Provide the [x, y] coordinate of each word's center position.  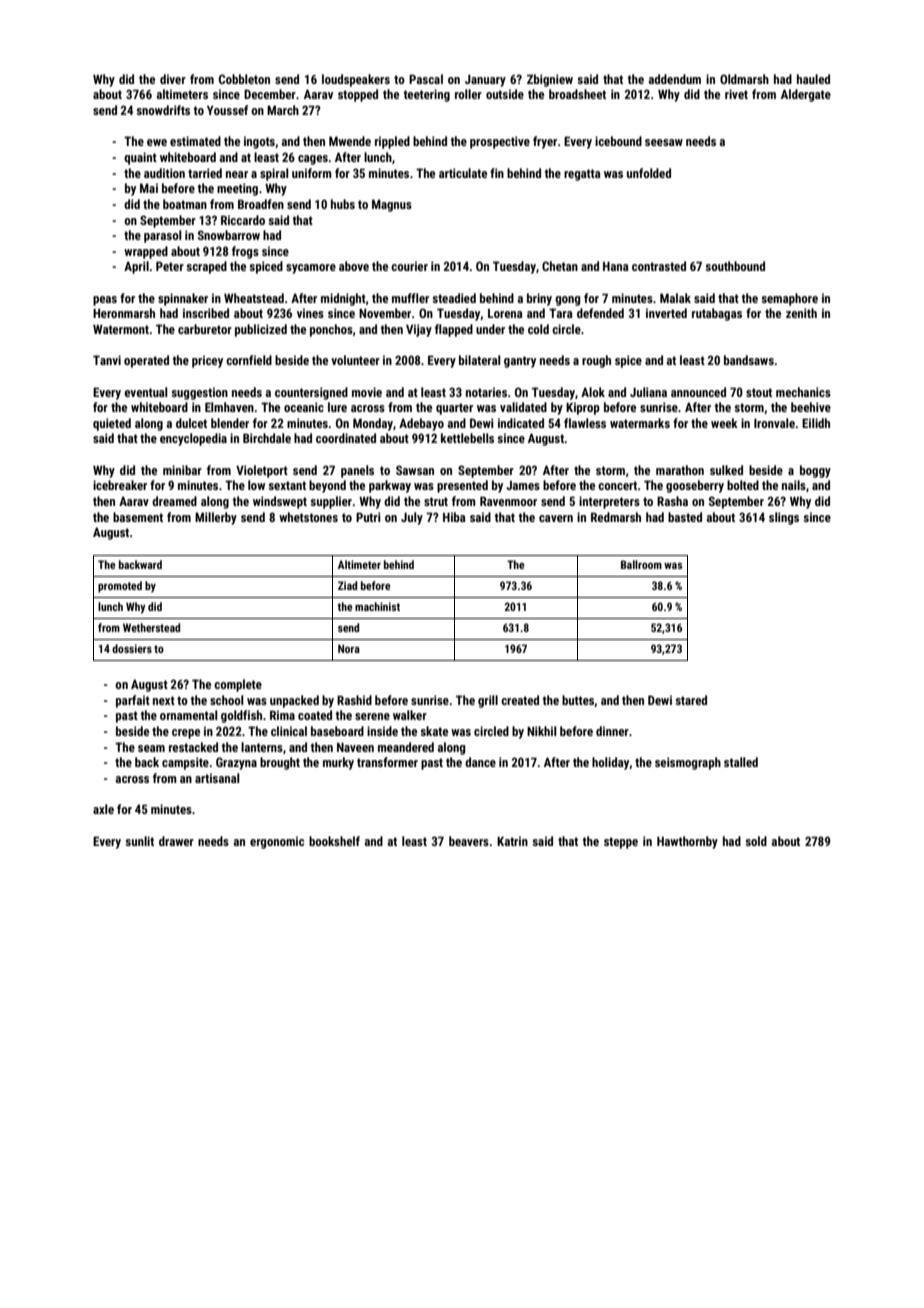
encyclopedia [193, 439]
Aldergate [806, 95]
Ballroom [641, 564]
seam [151, 748]
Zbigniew [550, 80]
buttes [578, 700]
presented [462, 486]
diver [173, 79]
